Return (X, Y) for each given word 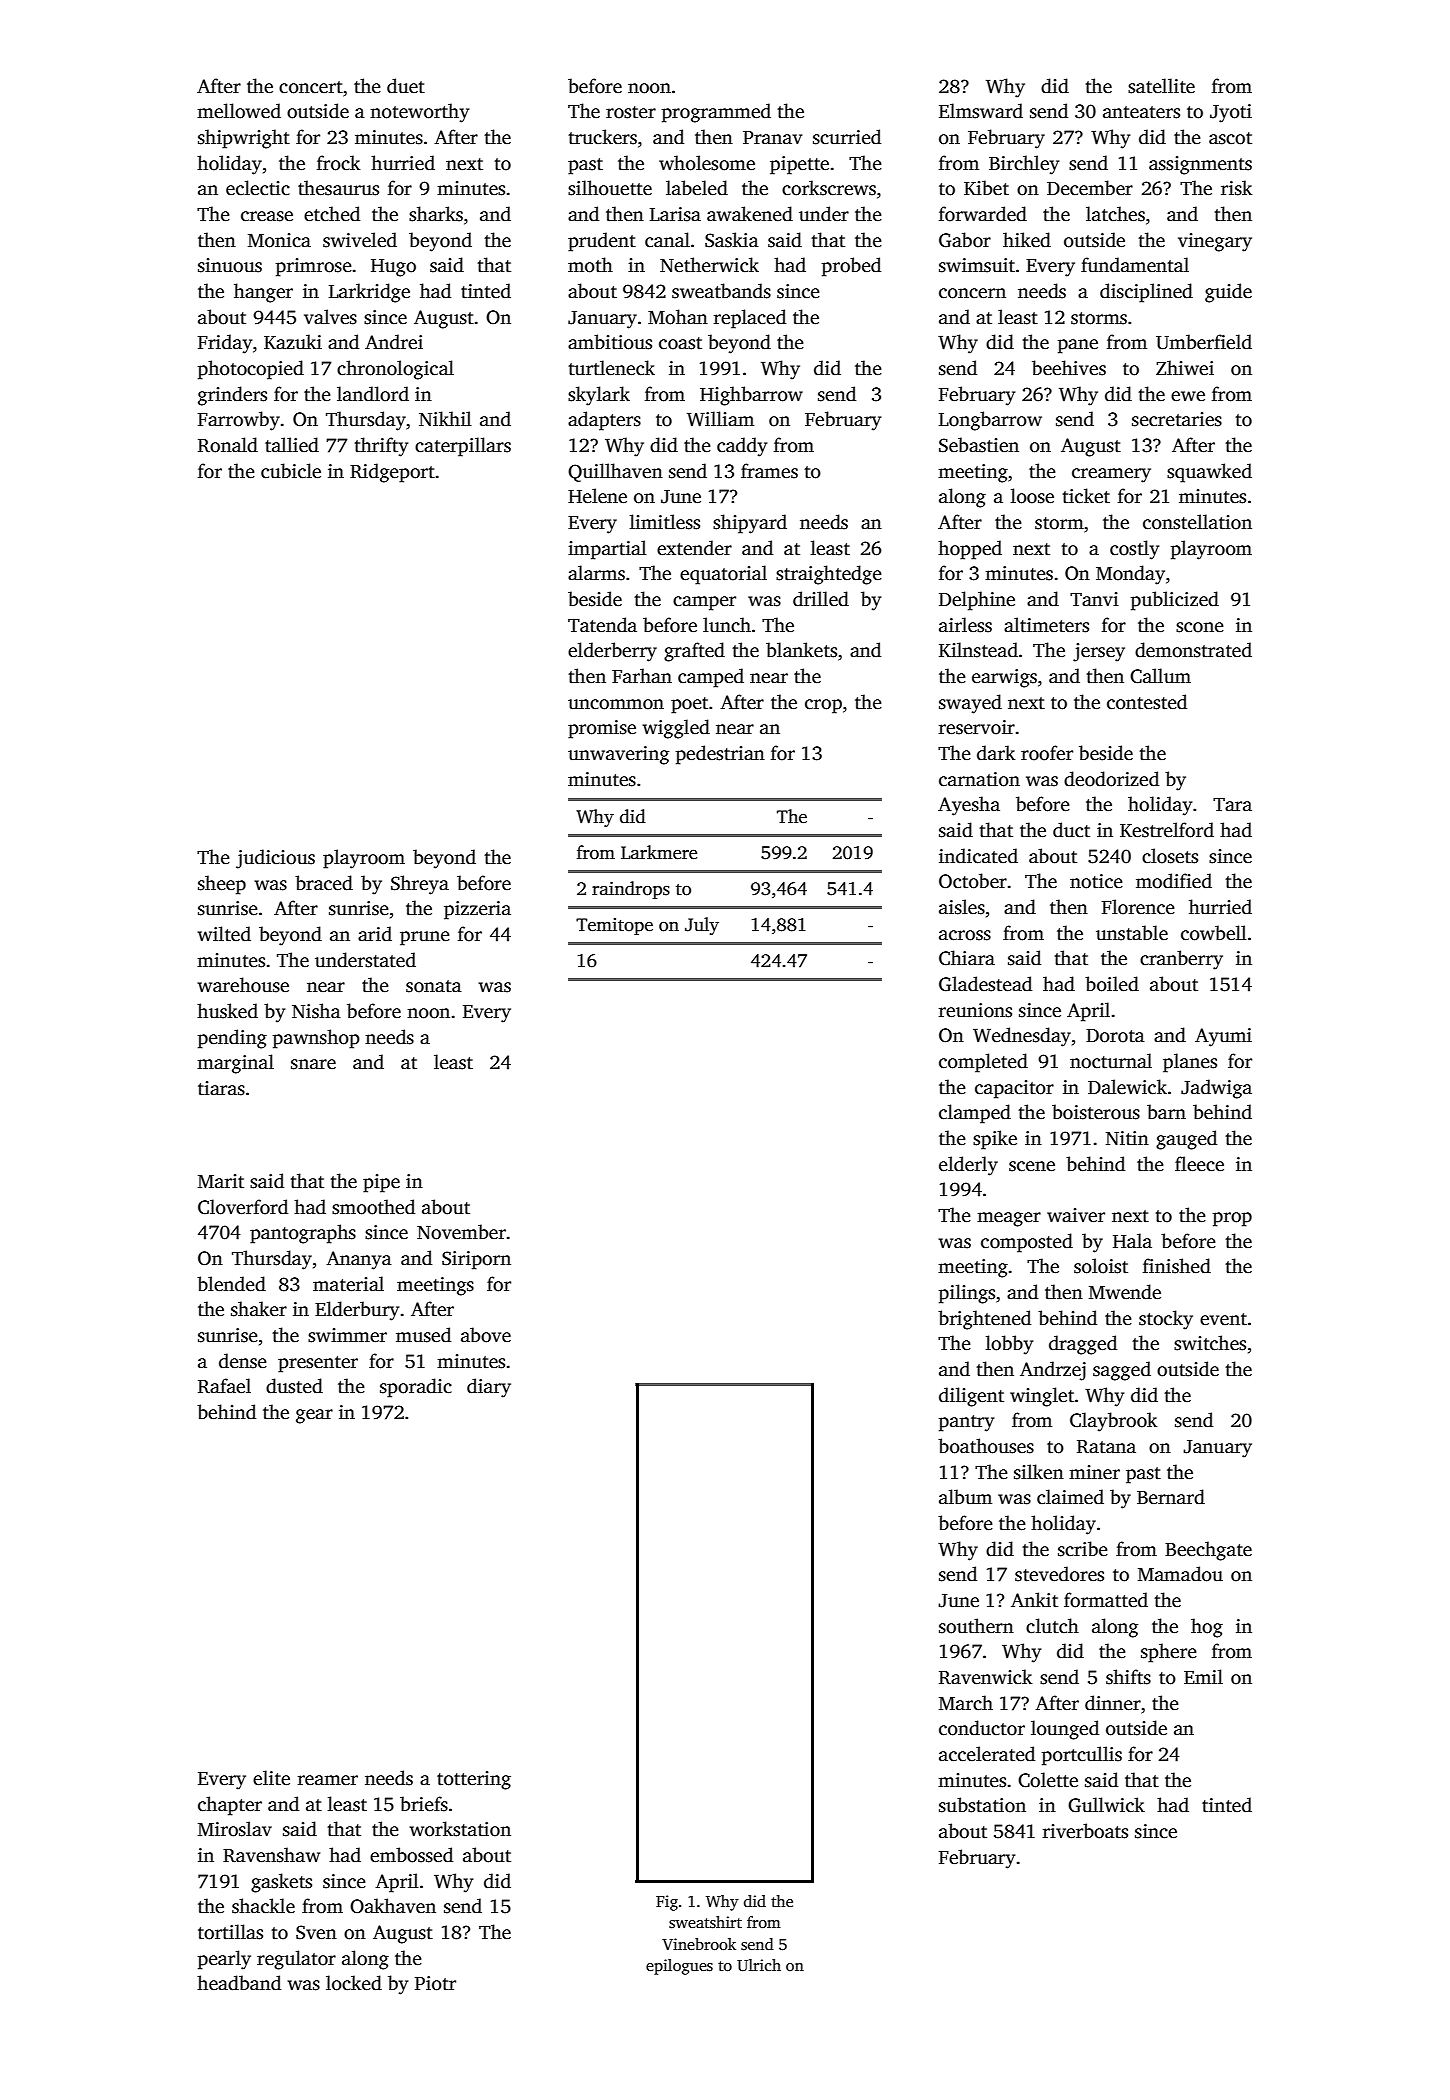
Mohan (678, 317)
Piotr (435, 1983)
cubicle (291, 471)
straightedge (829, 575)
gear (314, 1416)
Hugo (393, 268)
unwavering (618, 755)
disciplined (1146, 293)
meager (1009, 1219)
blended (231, 1284)
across (965, 935)
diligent (971, 1397)
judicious (275, 859)
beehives (1069, 368)
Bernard (1171, 1497)
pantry (966, 1423)
